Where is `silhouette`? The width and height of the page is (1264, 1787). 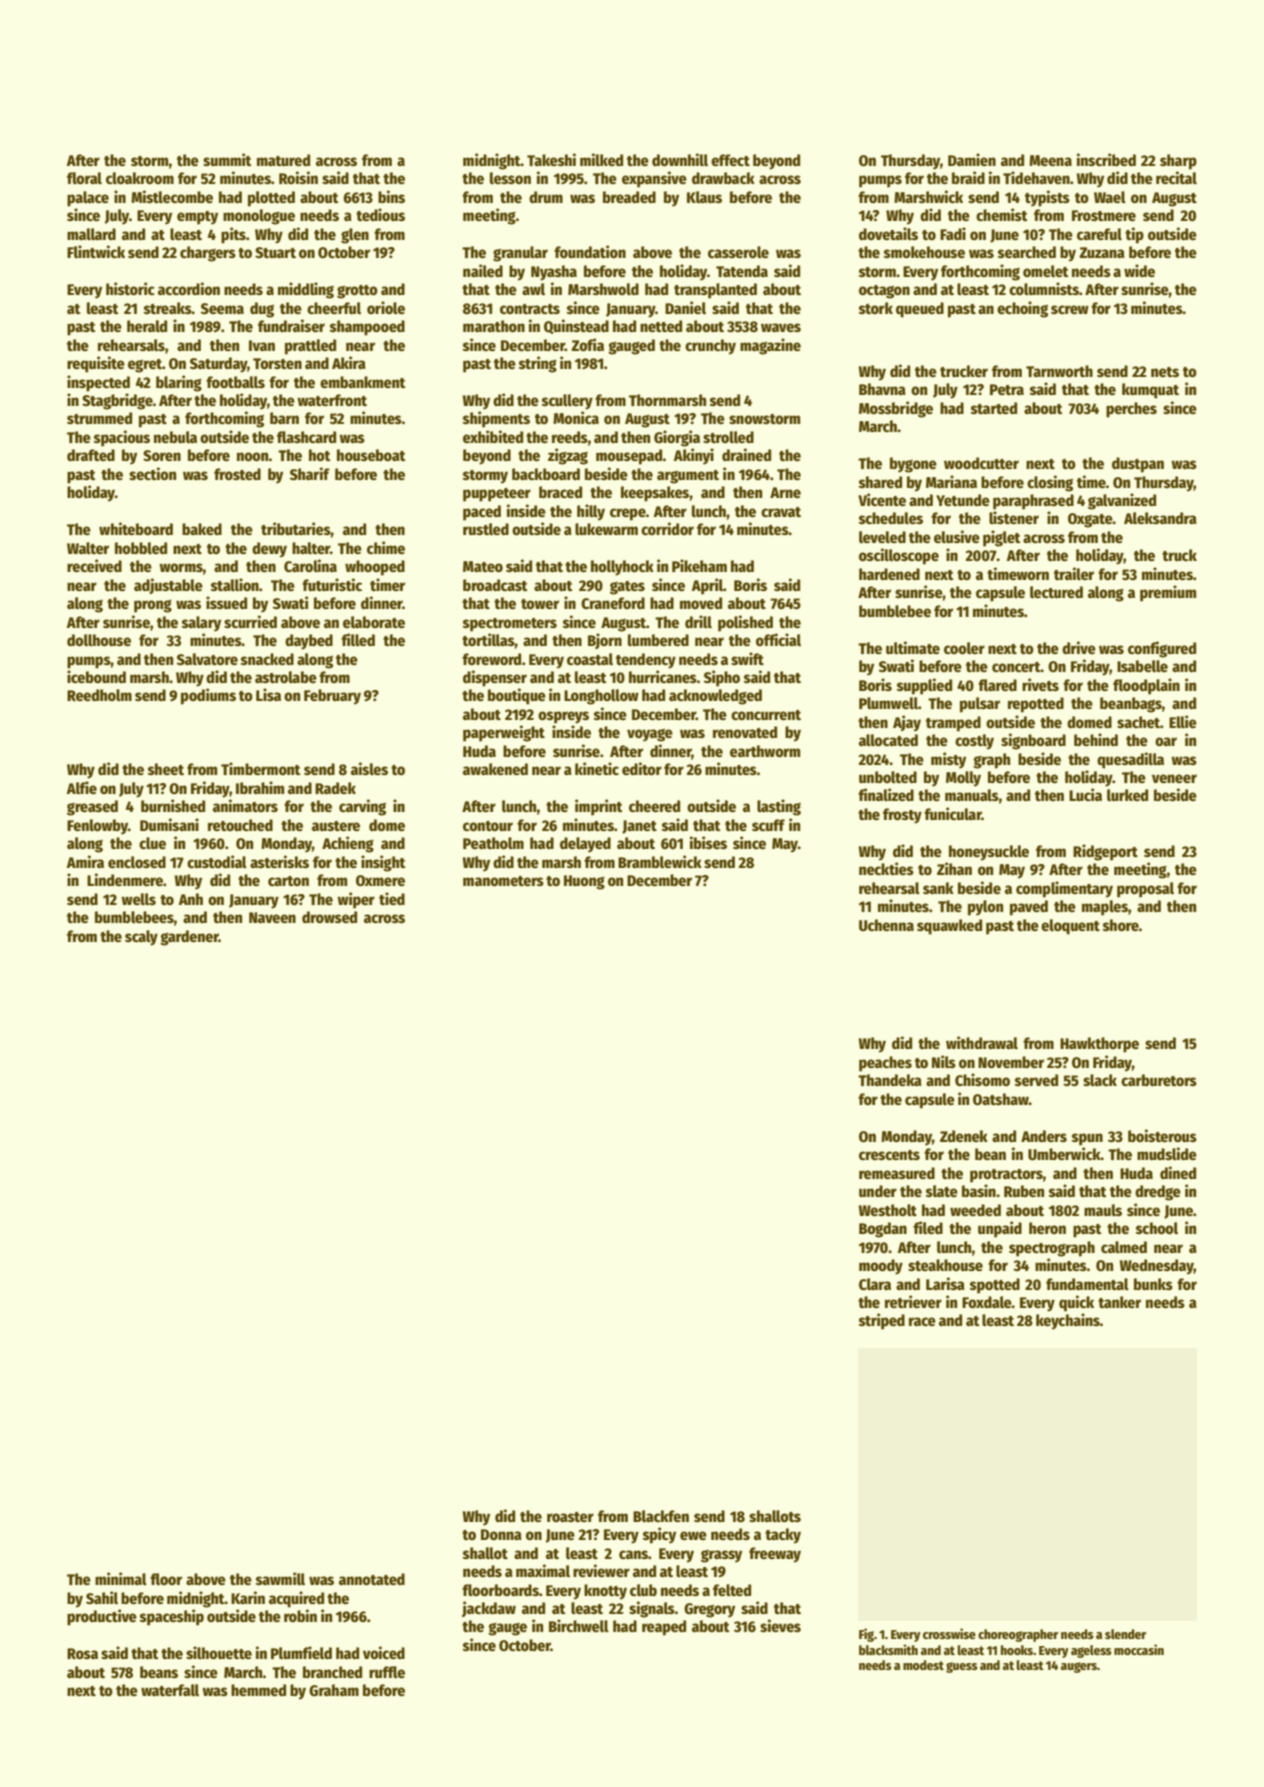
silhouette is located at coordinates (219, 1652).
